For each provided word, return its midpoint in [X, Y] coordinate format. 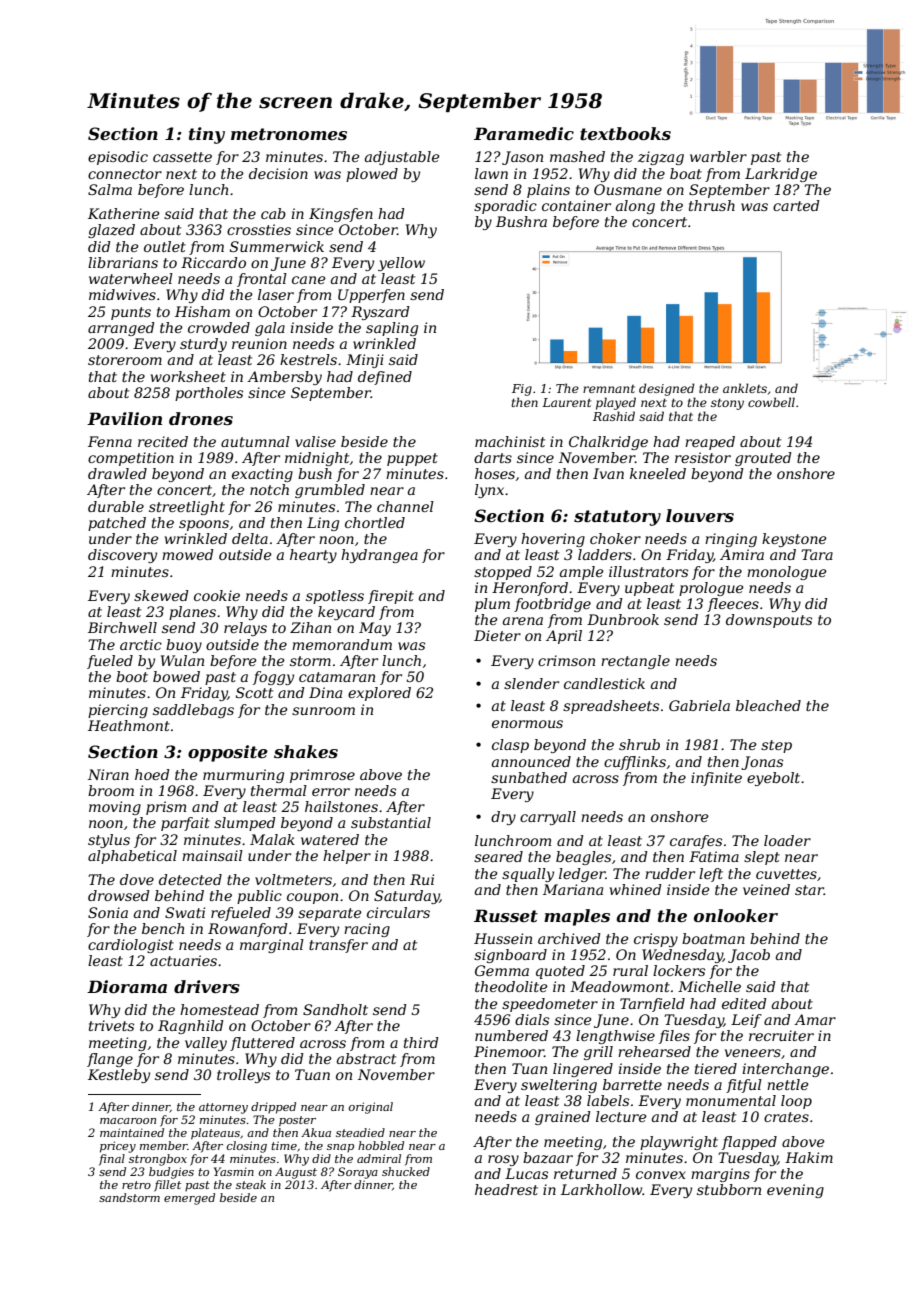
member [164, 1145]
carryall [548, 818]
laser [276, 294]
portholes [209, 394]
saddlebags [193, 711]
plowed [372, 175]
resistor [703, 457]
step [776, 746]
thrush [712, 205]
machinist [510, 441]
